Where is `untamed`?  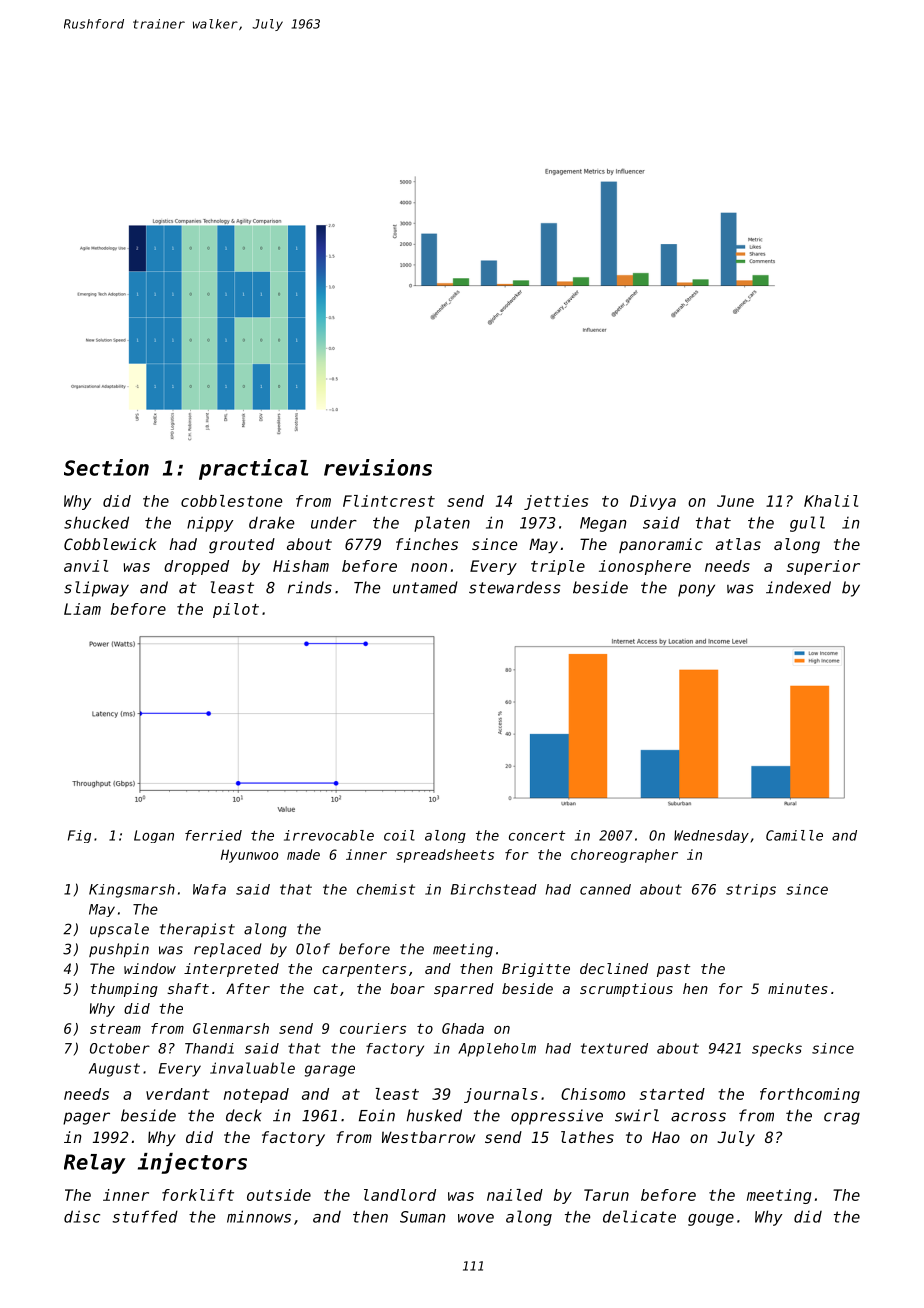
untamed is located at coordinates (425, 587).
